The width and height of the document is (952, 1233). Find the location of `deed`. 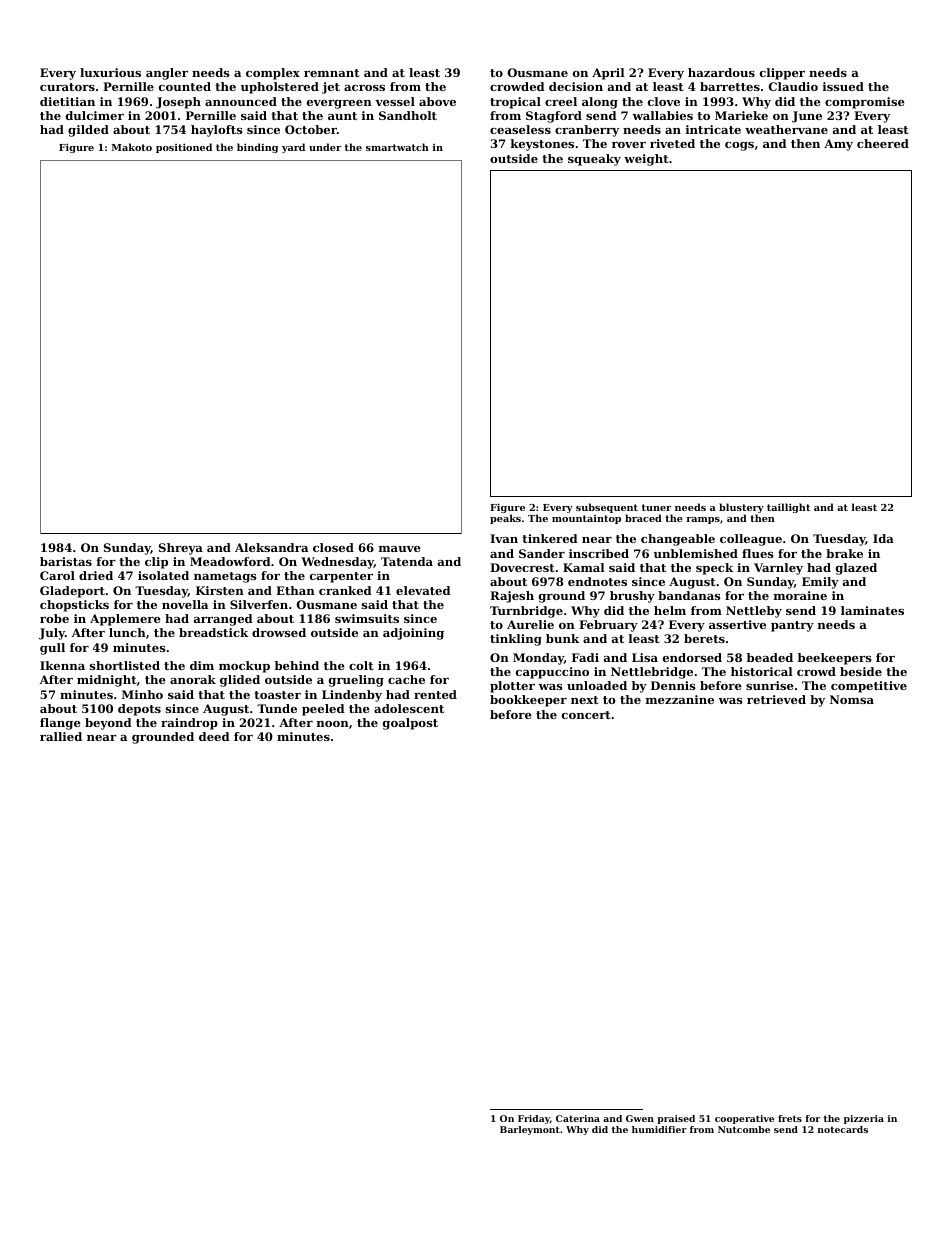

deed is located at coordinates (214, 736).
